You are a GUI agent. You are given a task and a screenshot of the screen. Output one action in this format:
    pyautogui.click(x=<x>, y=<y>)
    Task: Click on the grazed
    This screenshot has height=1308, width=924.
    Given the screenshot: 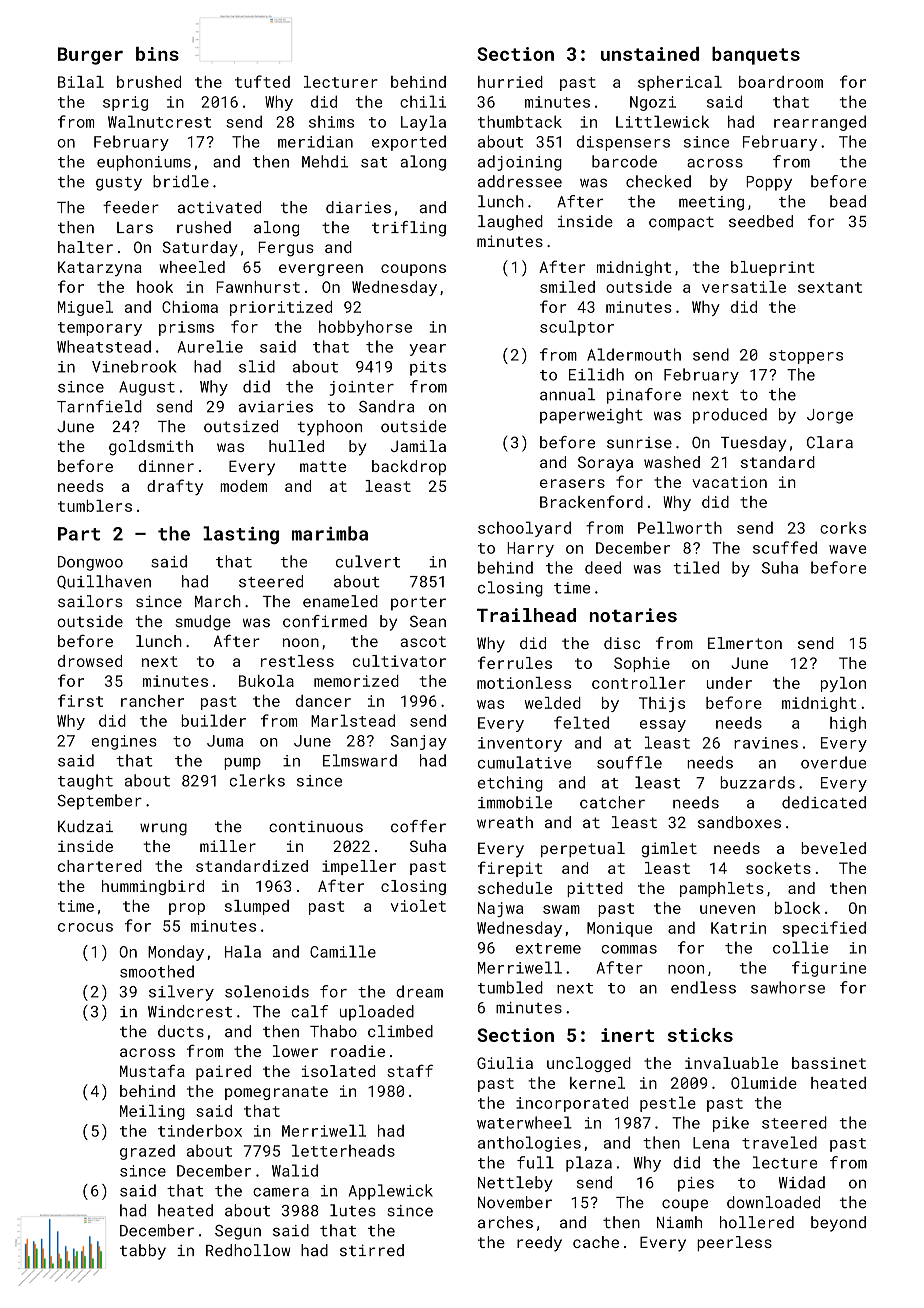 What is the action you would take?
    pyautogui.click(x=147, y=1152)
